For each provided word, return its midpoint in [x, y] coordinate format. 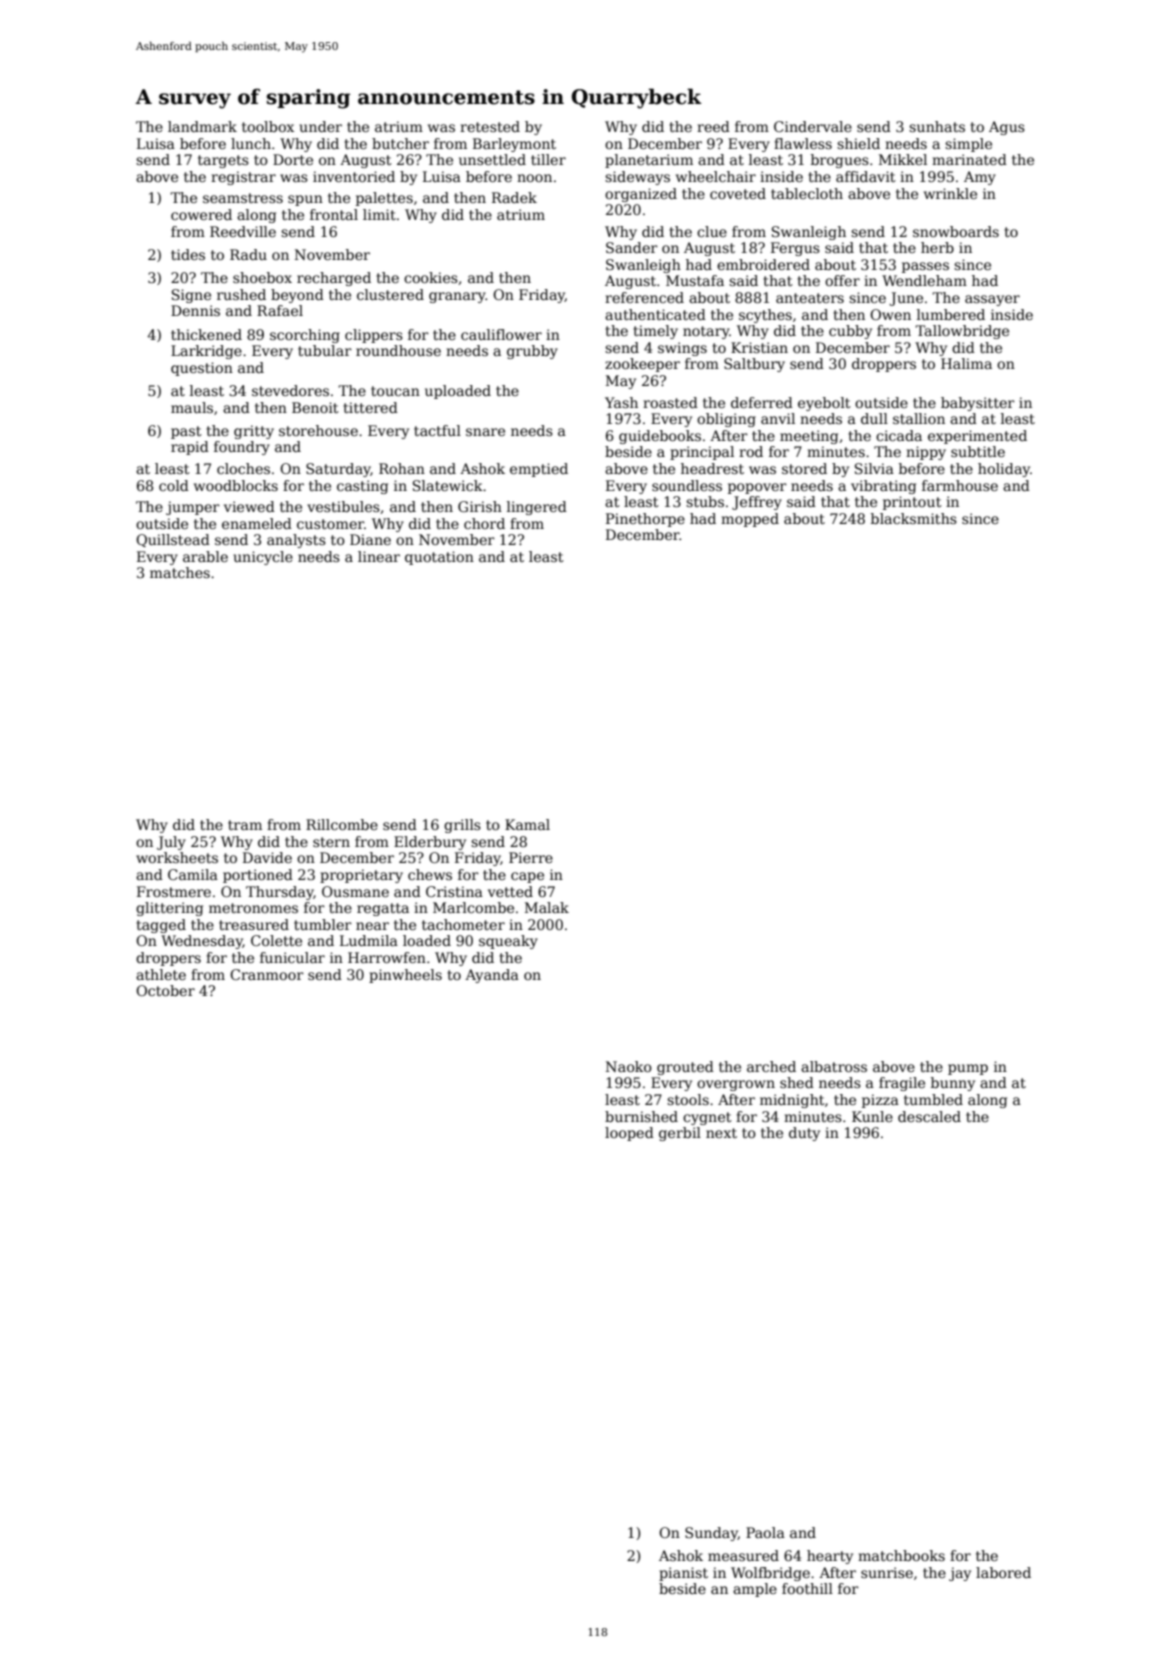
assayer [992, 300]
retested [490, 126]
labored [1003, 1572]
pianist [683, 1574]
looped [629, 1134]
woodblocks [236, 485]
